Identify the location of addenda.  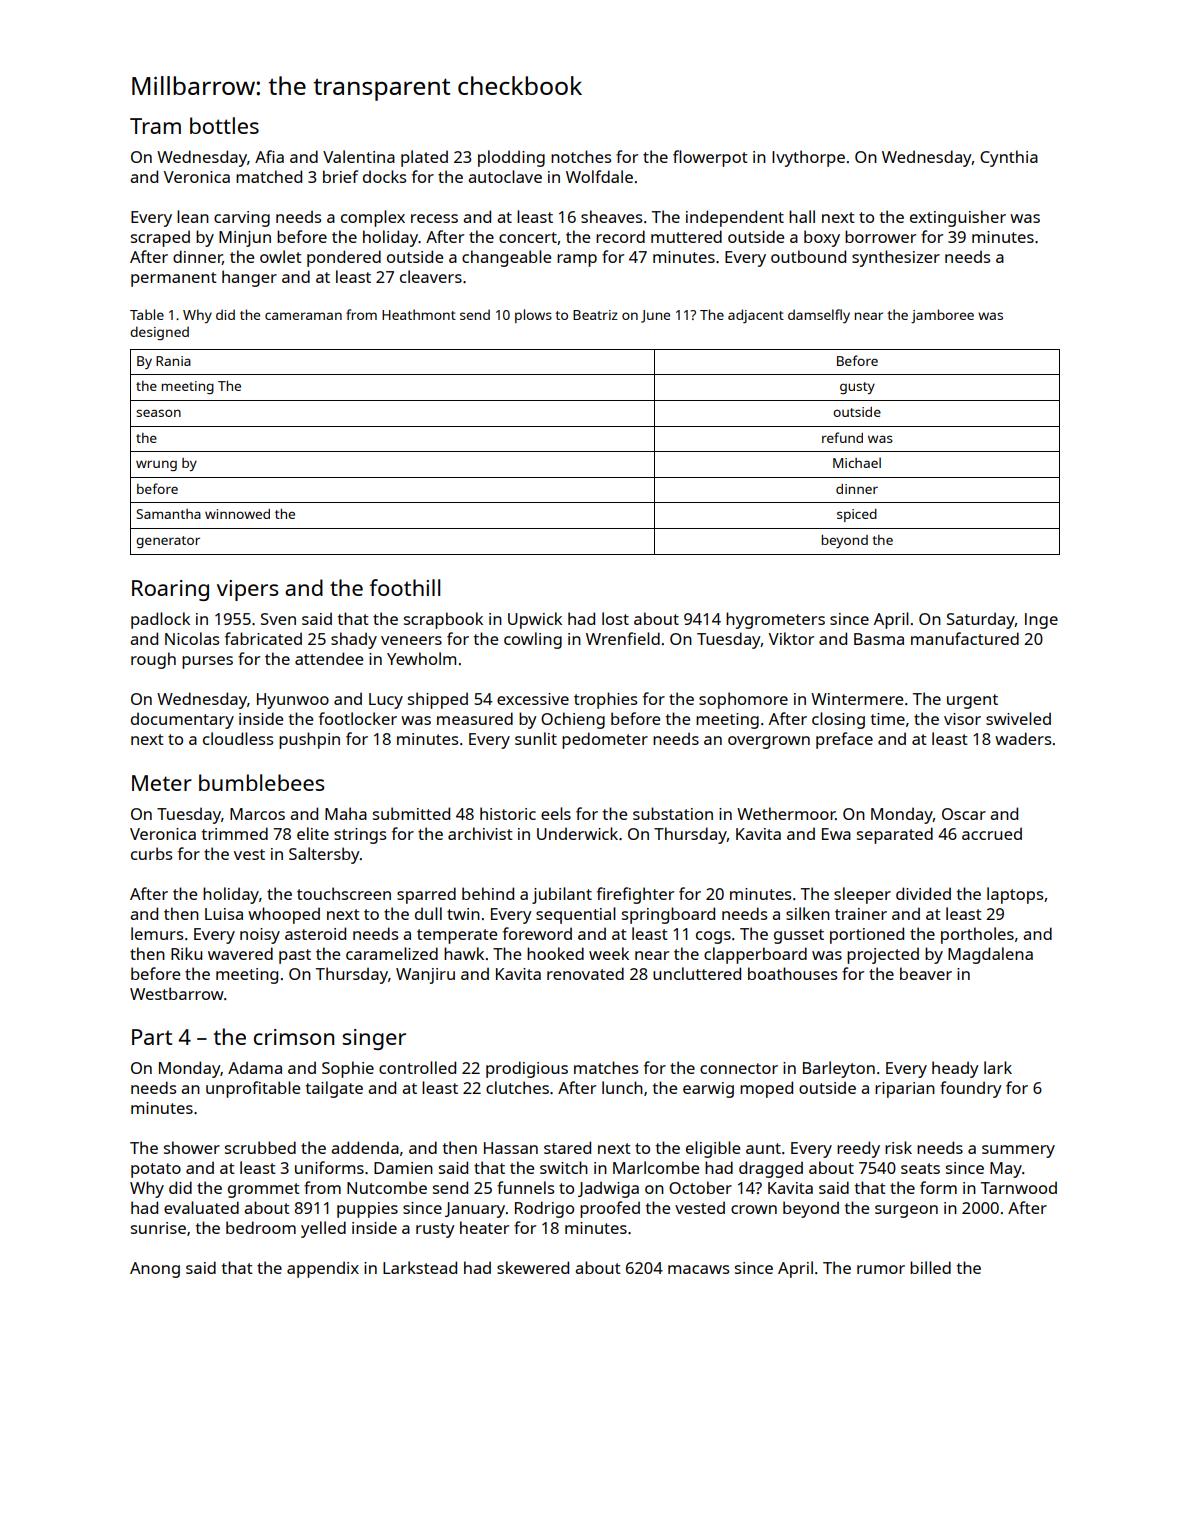
(365, 1147).
